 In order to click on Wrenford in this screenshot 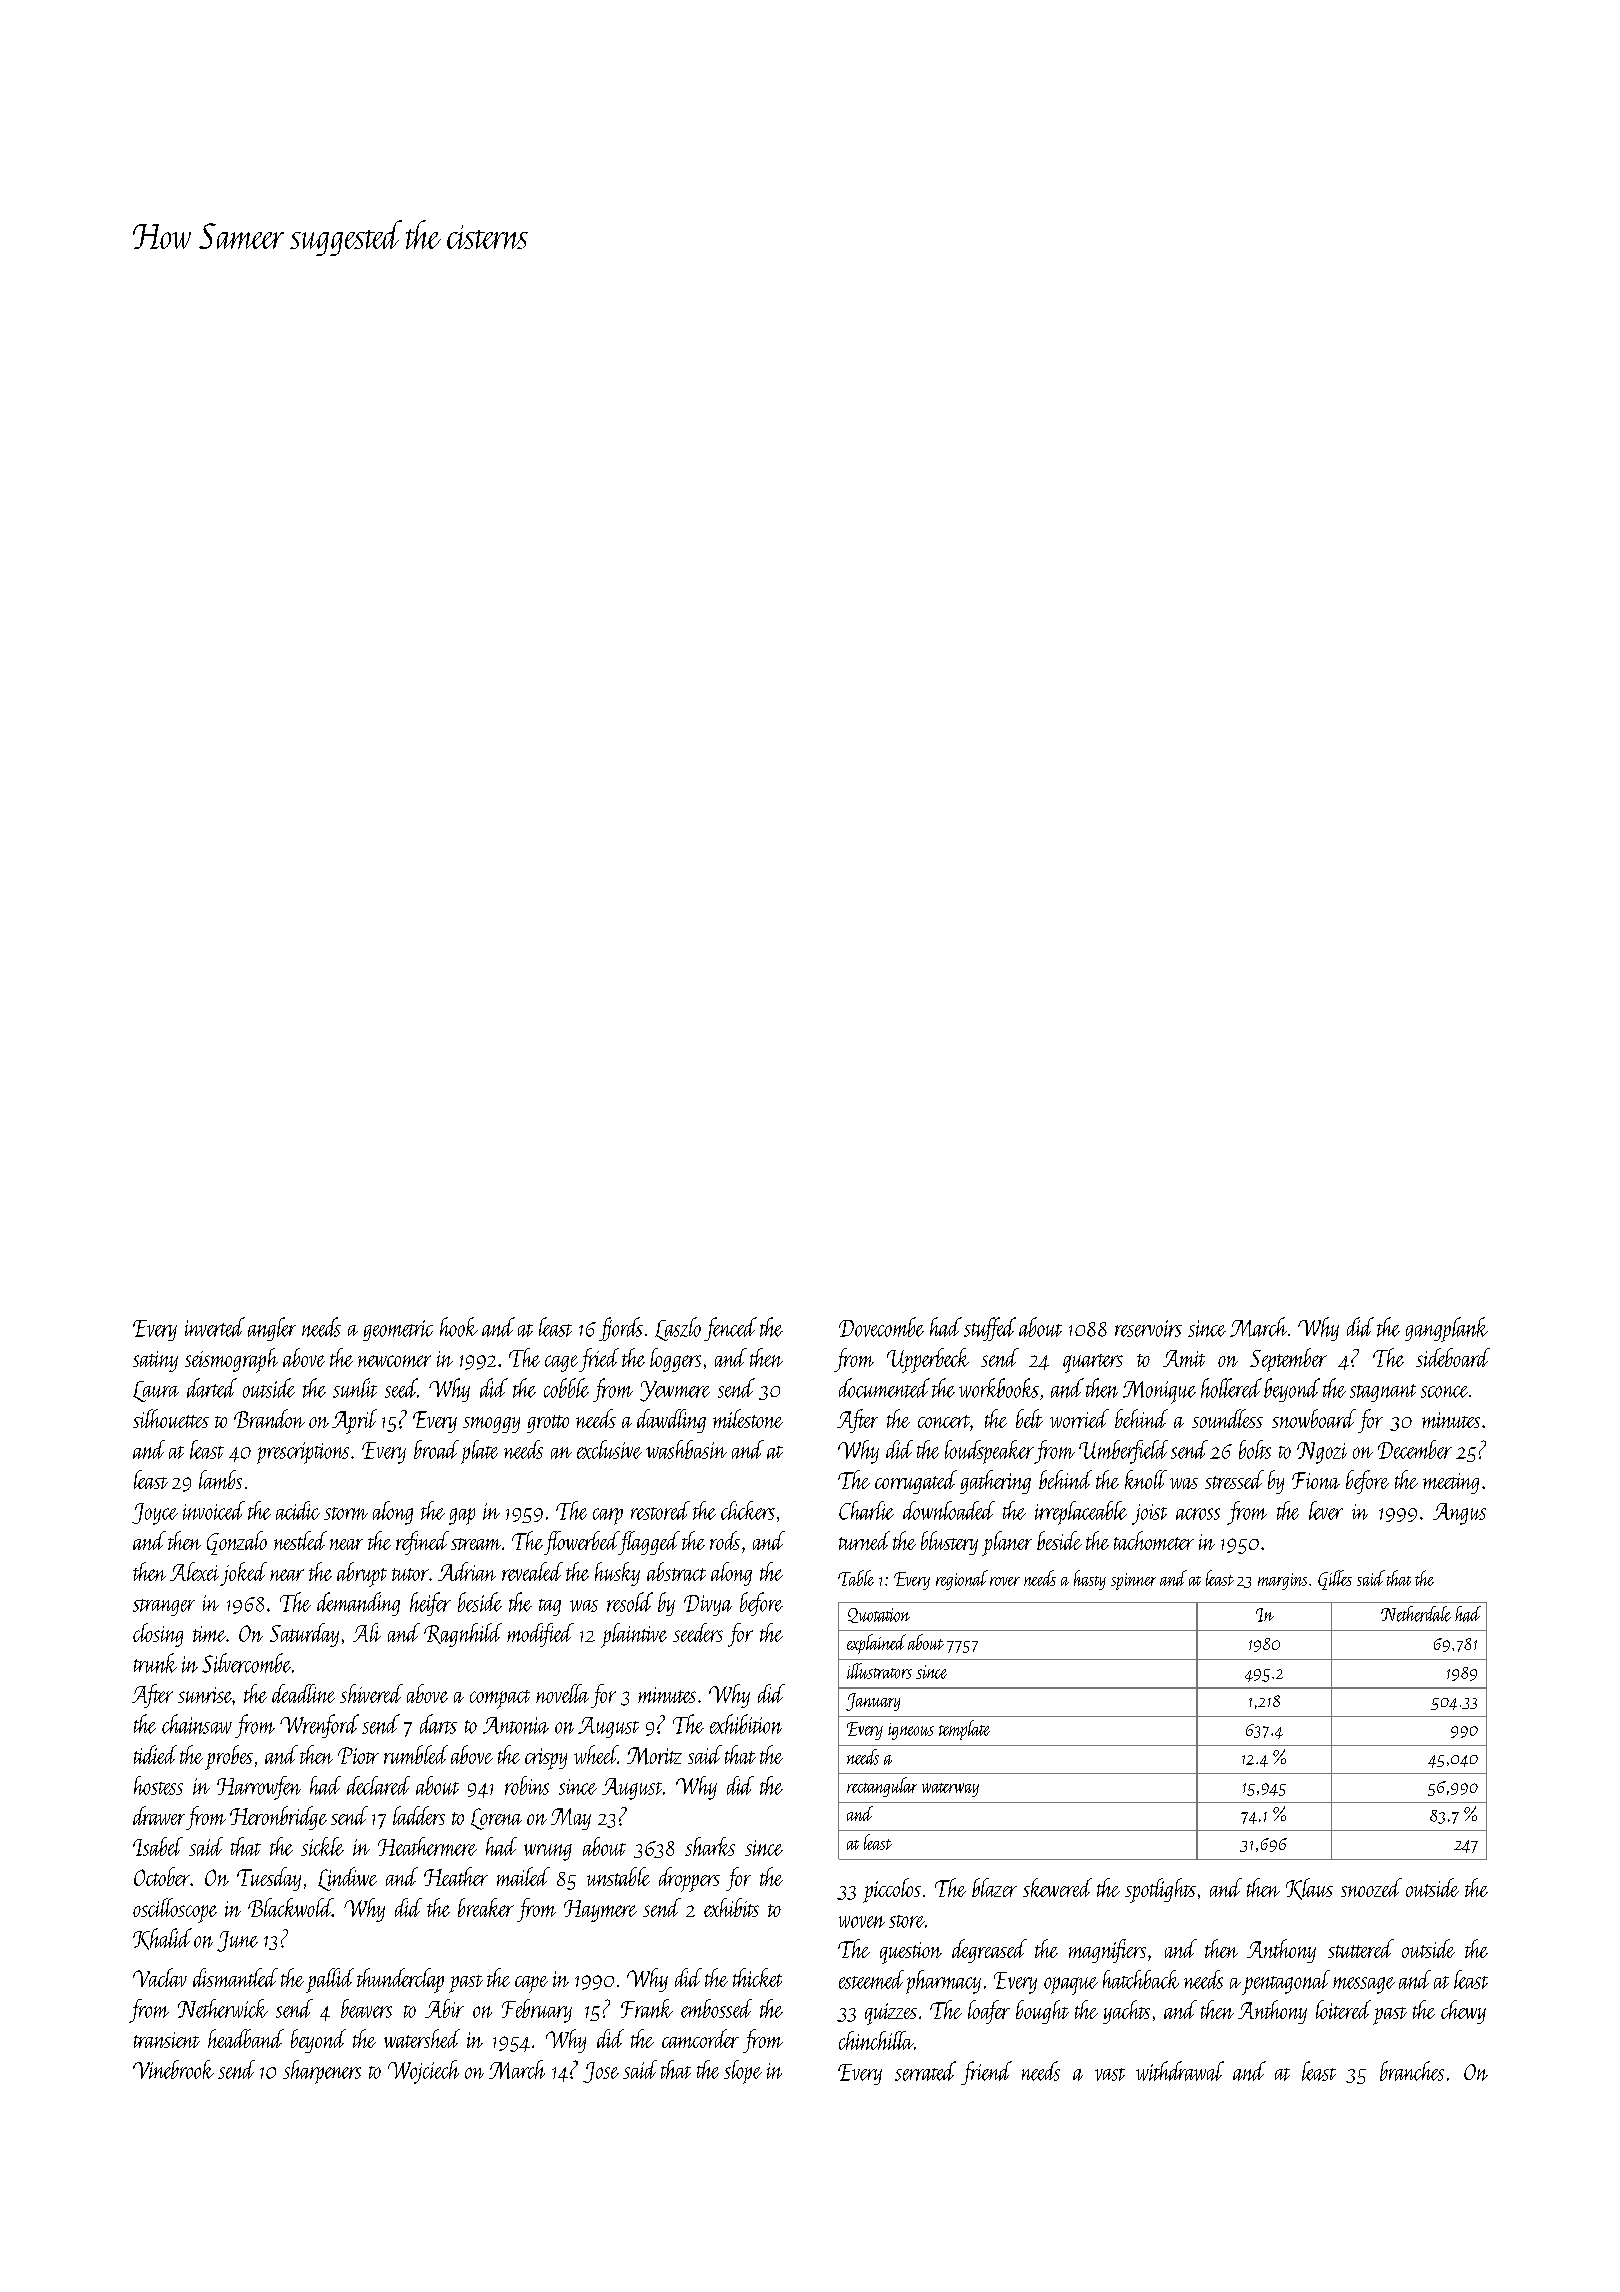, I will do `click(319, 1726)`.
